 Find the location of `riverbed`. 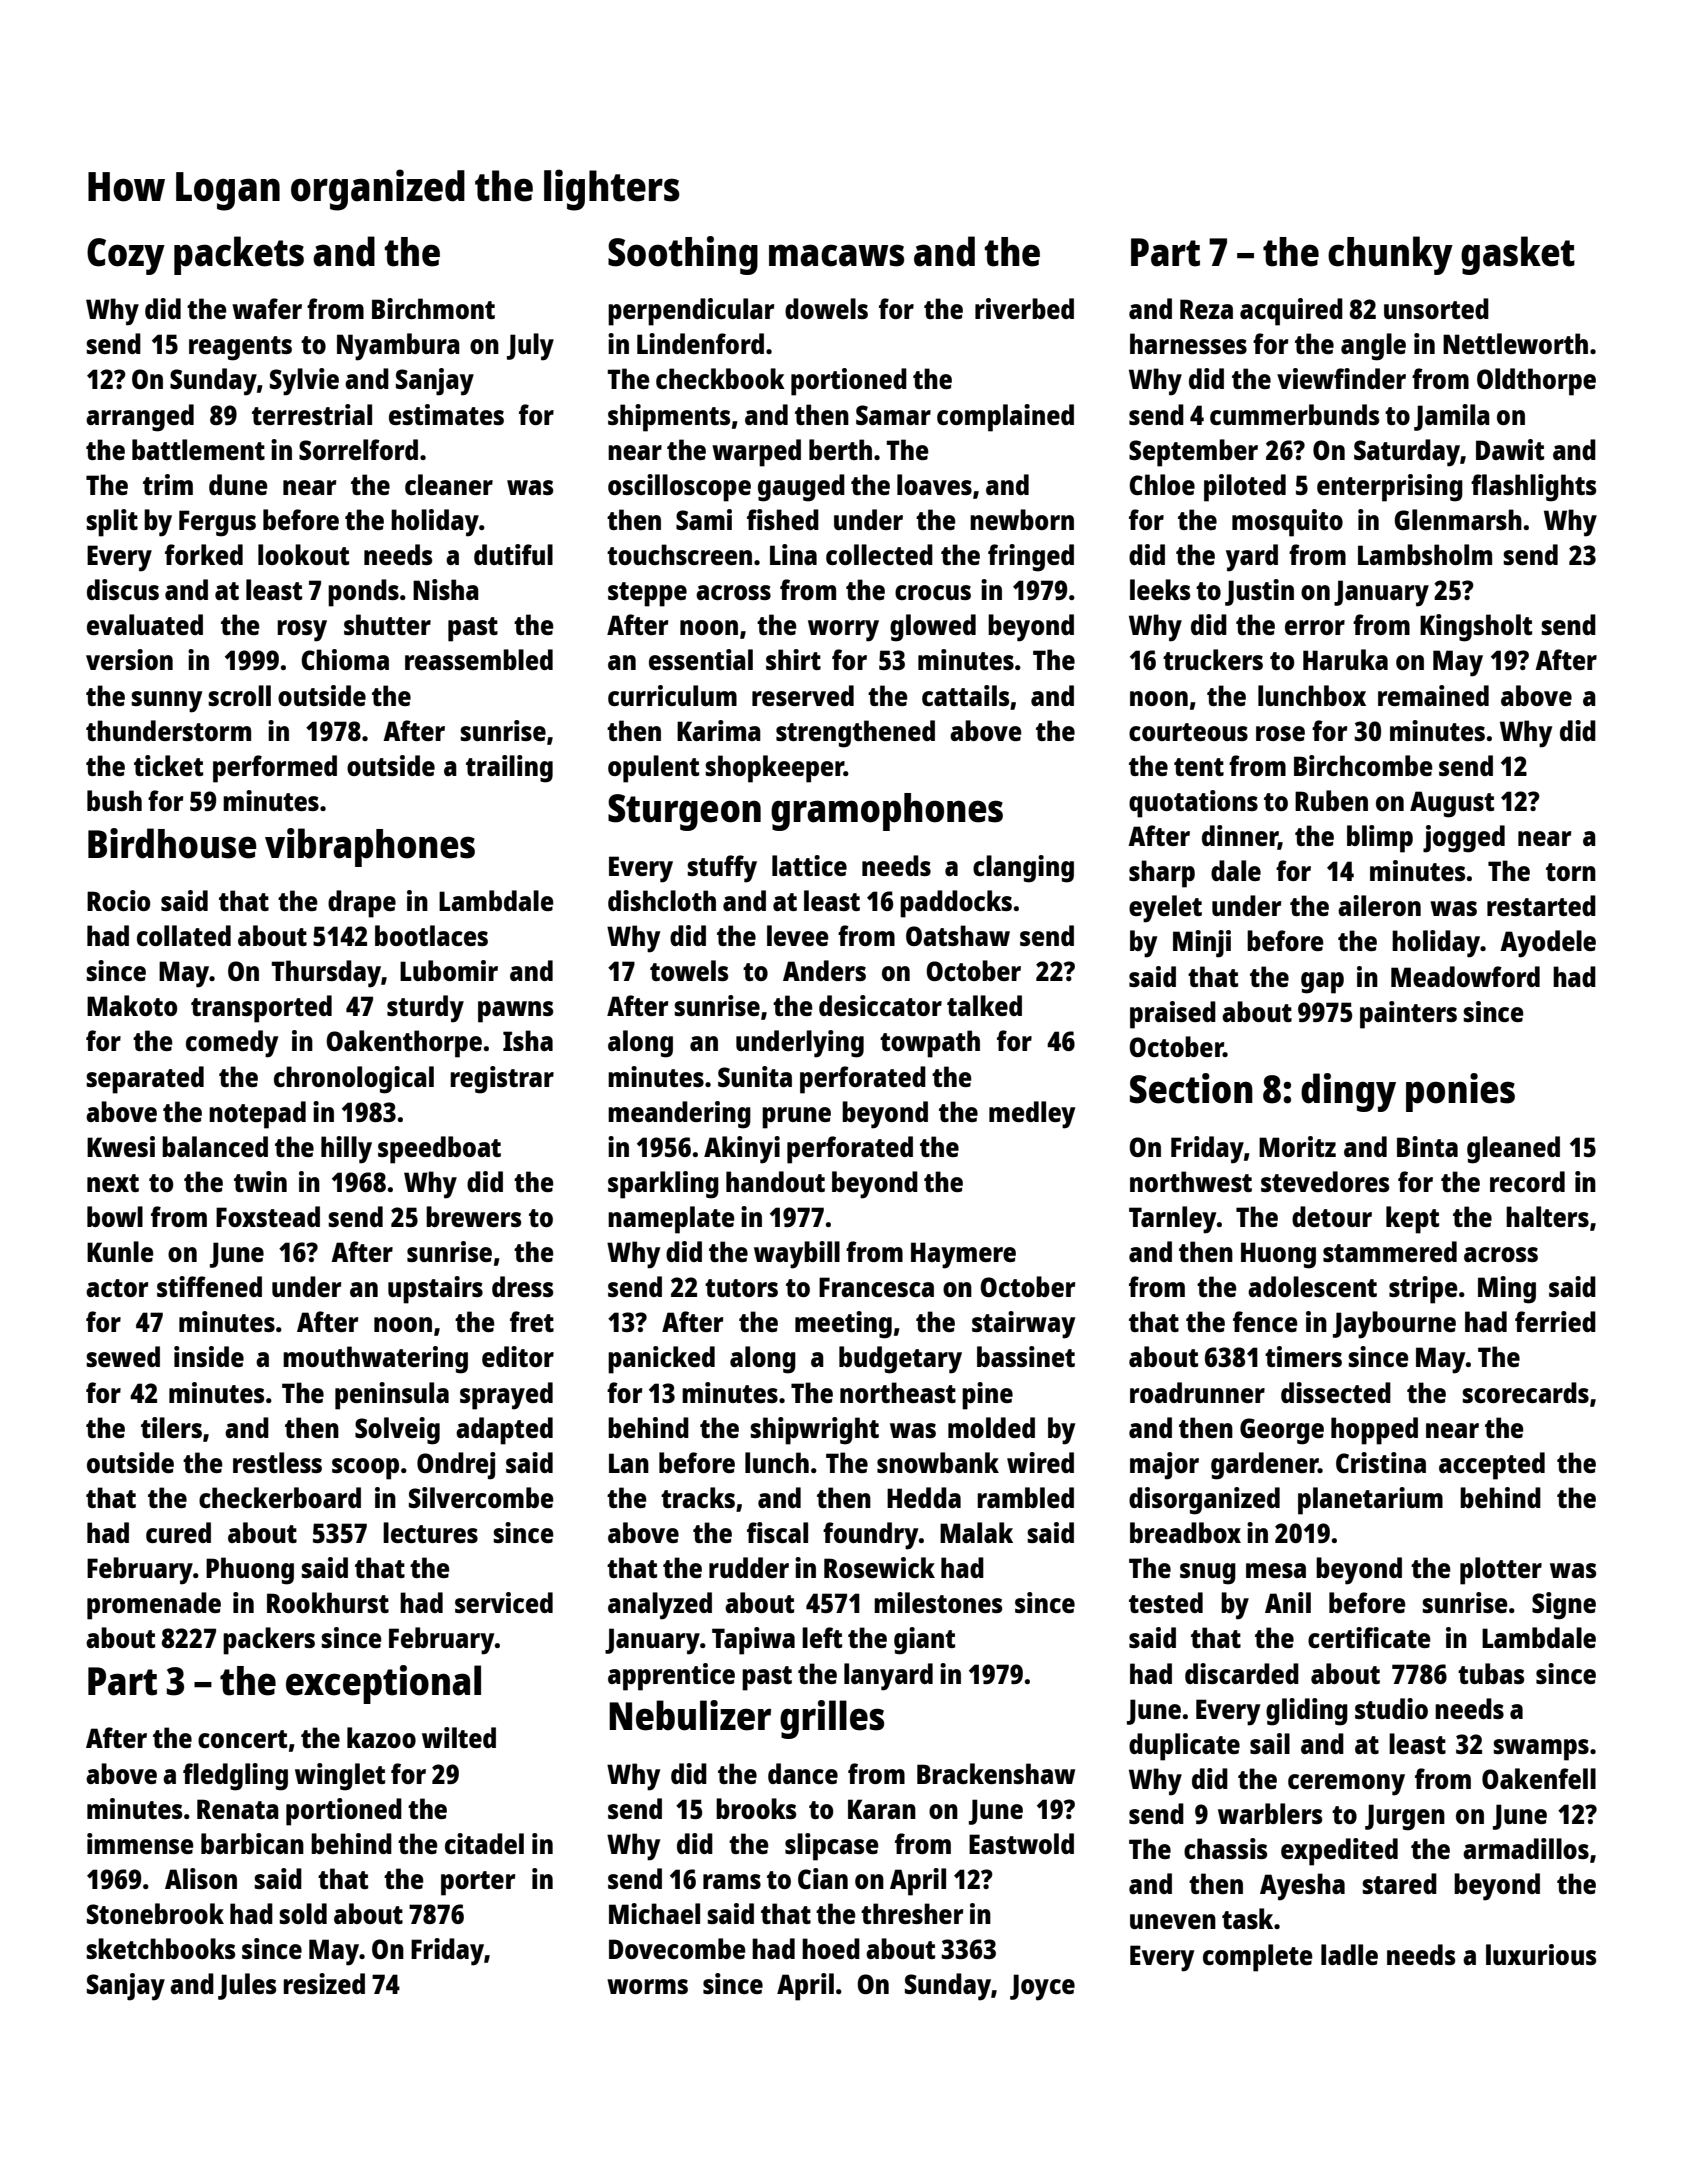

riverbed is located at coordinates (1024, 308).
